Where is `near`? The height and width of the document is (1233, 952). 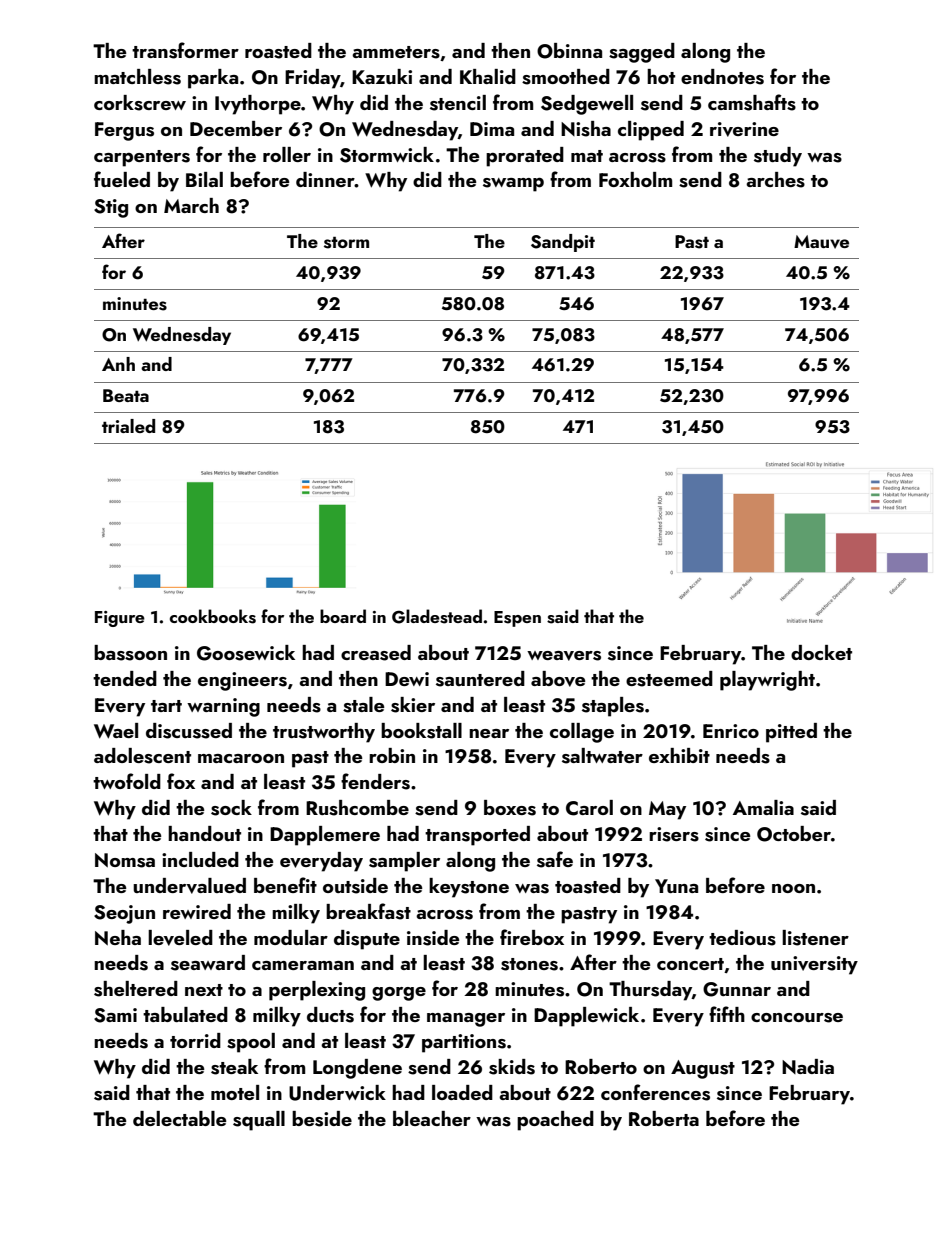
near is located at coordinates (489, 733).
